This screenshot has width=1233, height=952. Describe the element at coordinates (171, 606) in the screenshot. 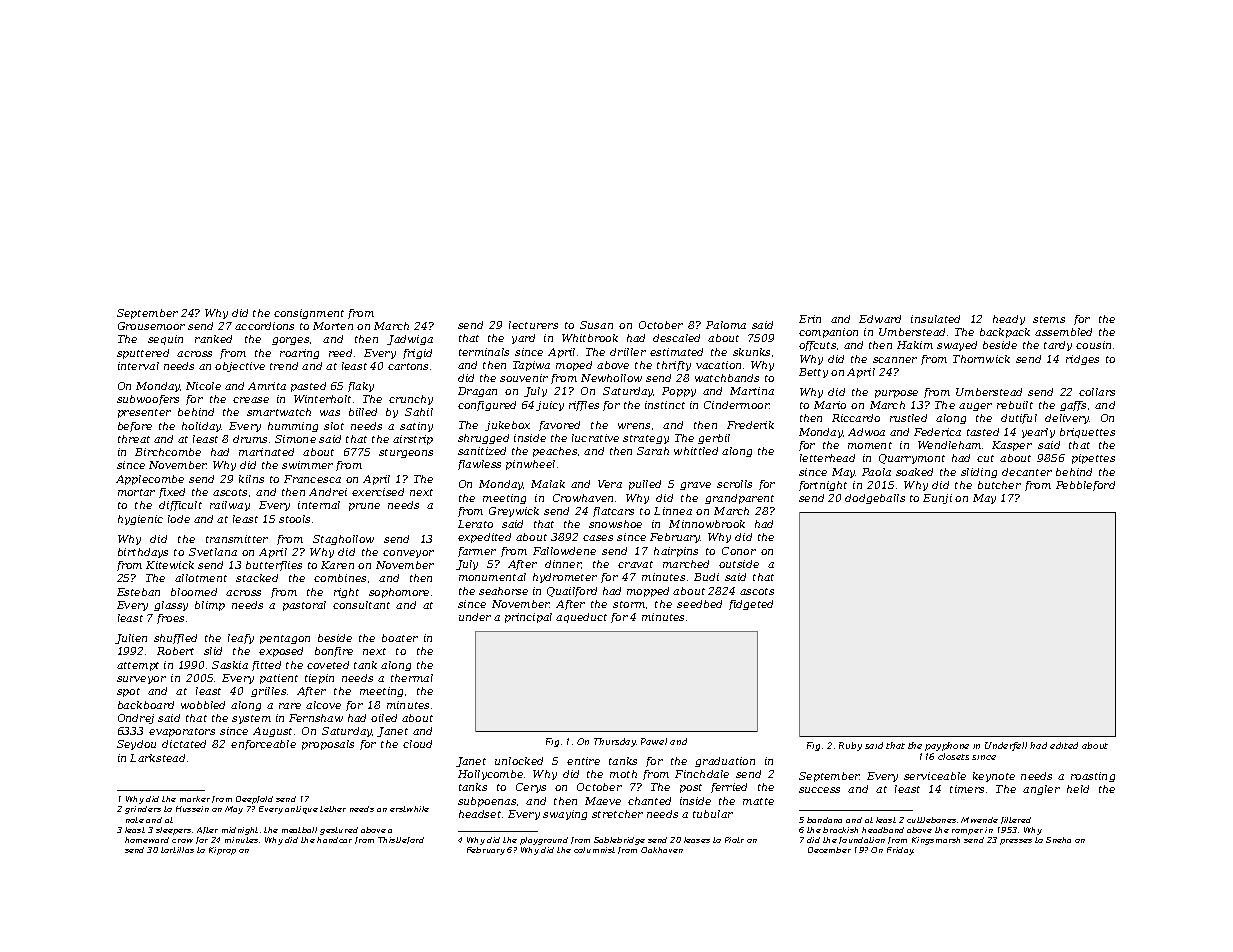

I see `glassy` at that location.
